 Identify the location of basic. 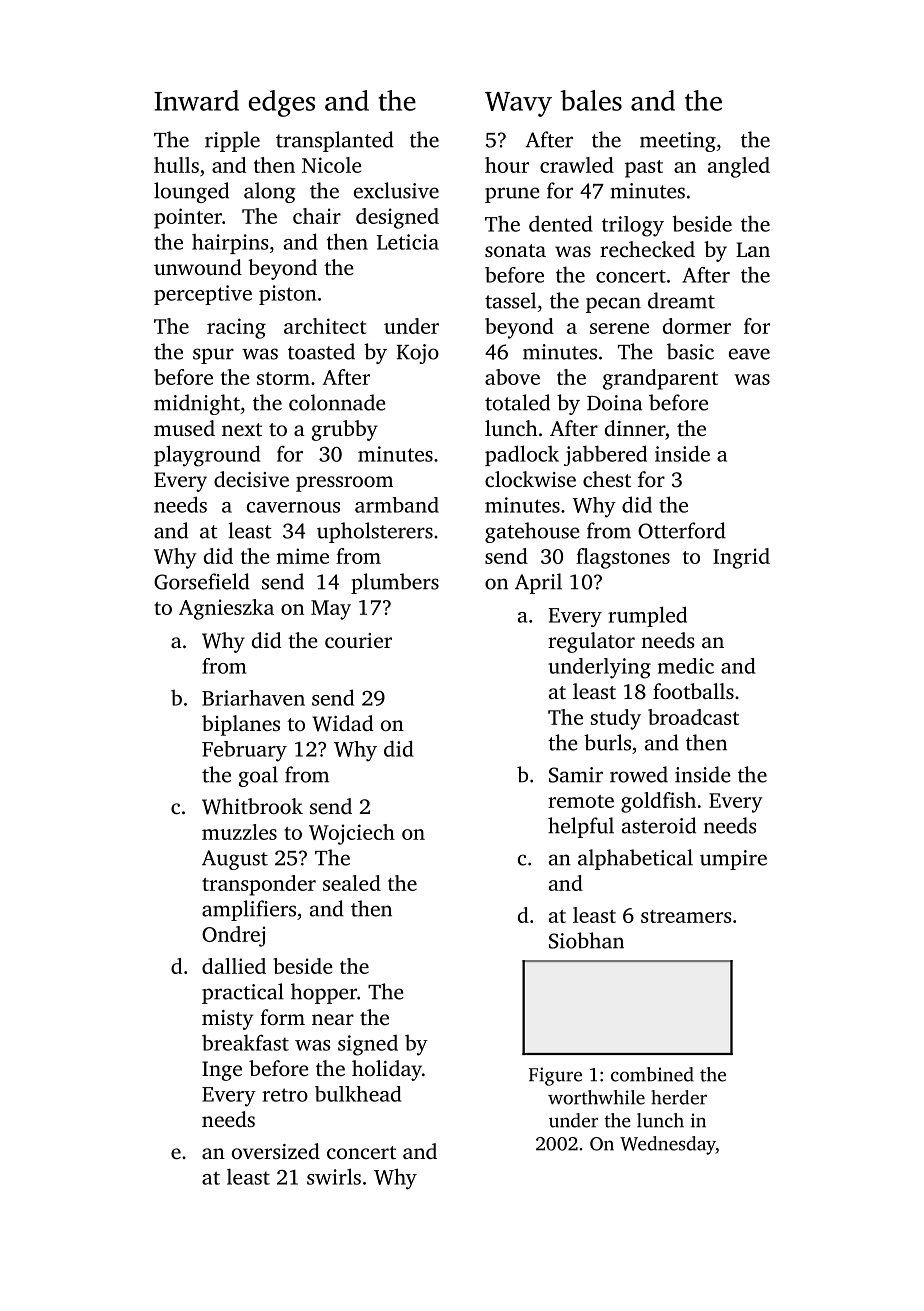
(690, 351).
